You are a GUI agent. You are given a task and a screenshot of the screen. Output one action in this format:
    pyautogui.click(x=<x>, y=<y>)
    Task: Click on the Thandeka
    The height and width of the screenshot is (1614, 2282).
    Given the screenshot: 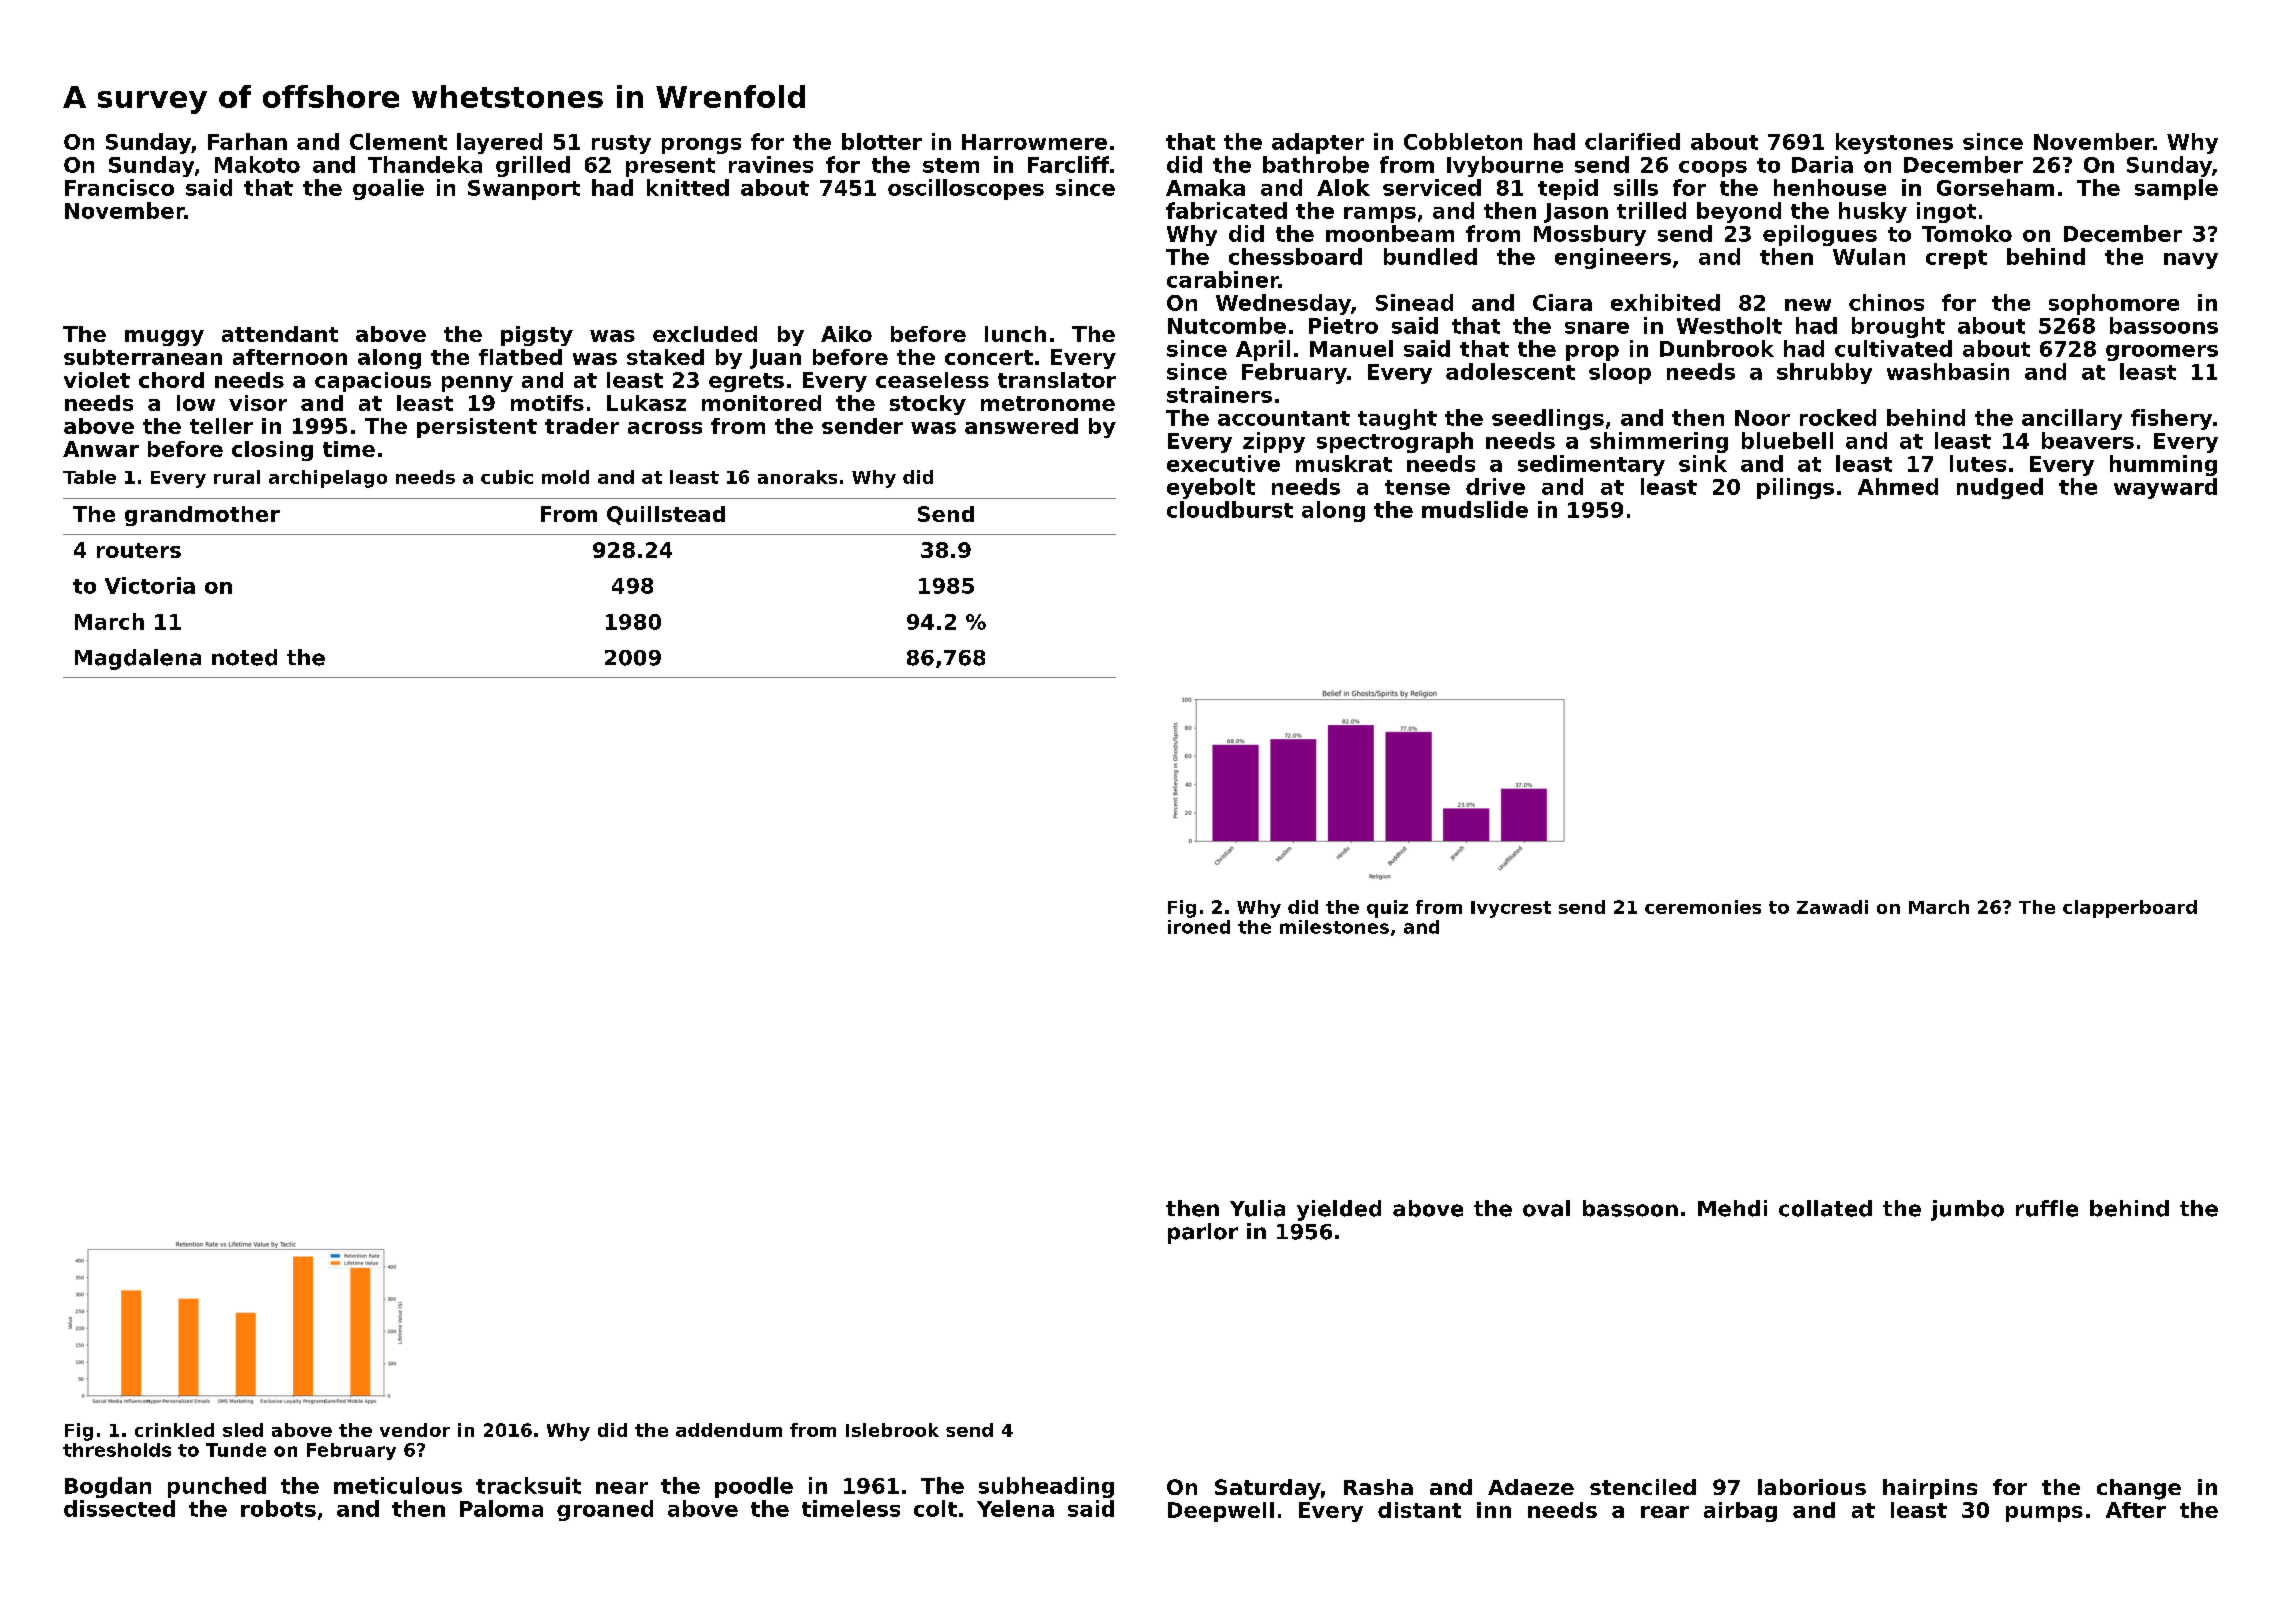 What is the action you would take?
    pyautogui.click(x=425, y=164)
